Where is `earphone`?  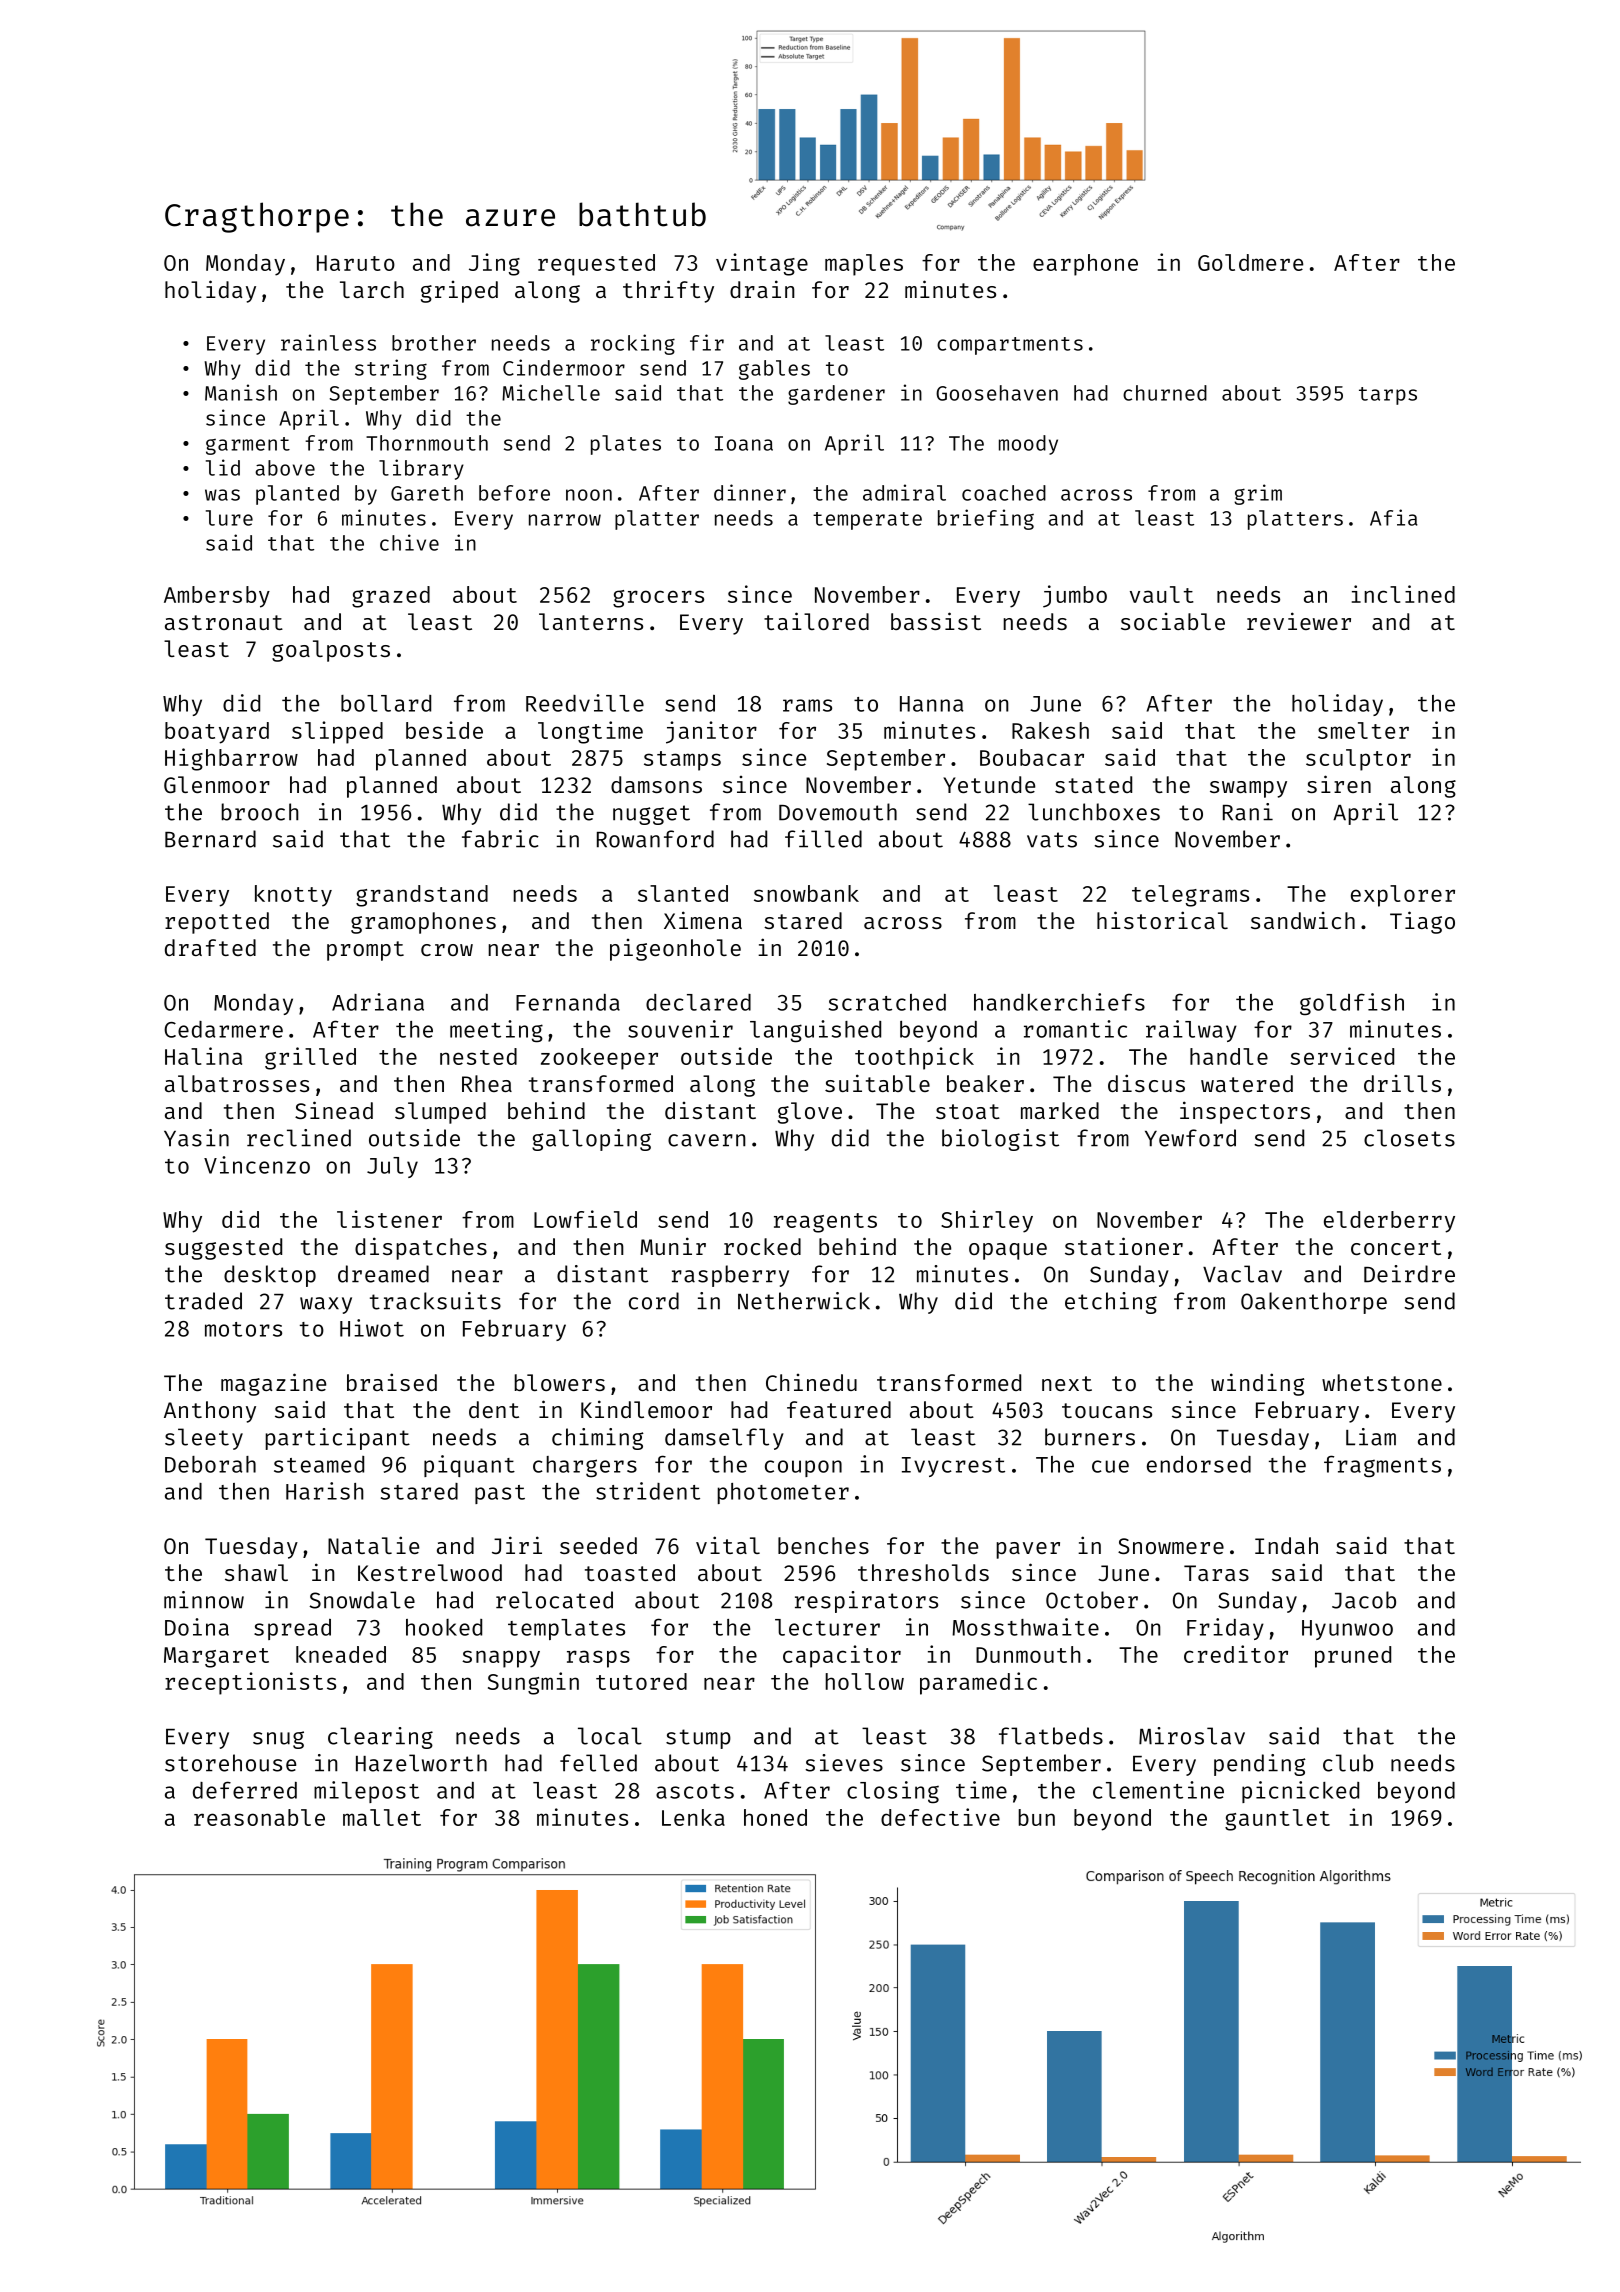 earphone is located at coordinates (1085, 265).
